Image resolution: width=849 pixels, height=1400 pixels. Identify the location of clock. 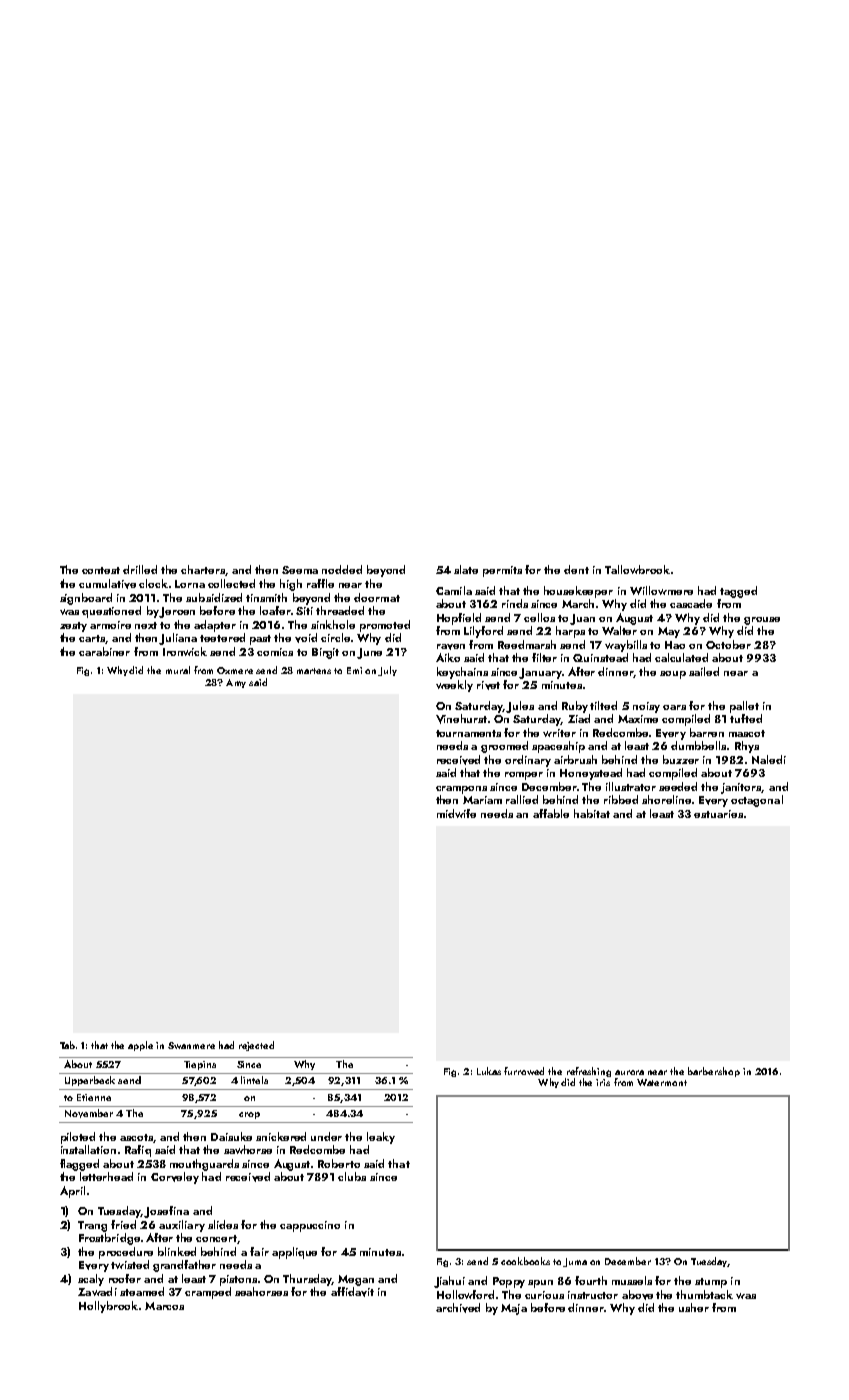
(153, 583).
